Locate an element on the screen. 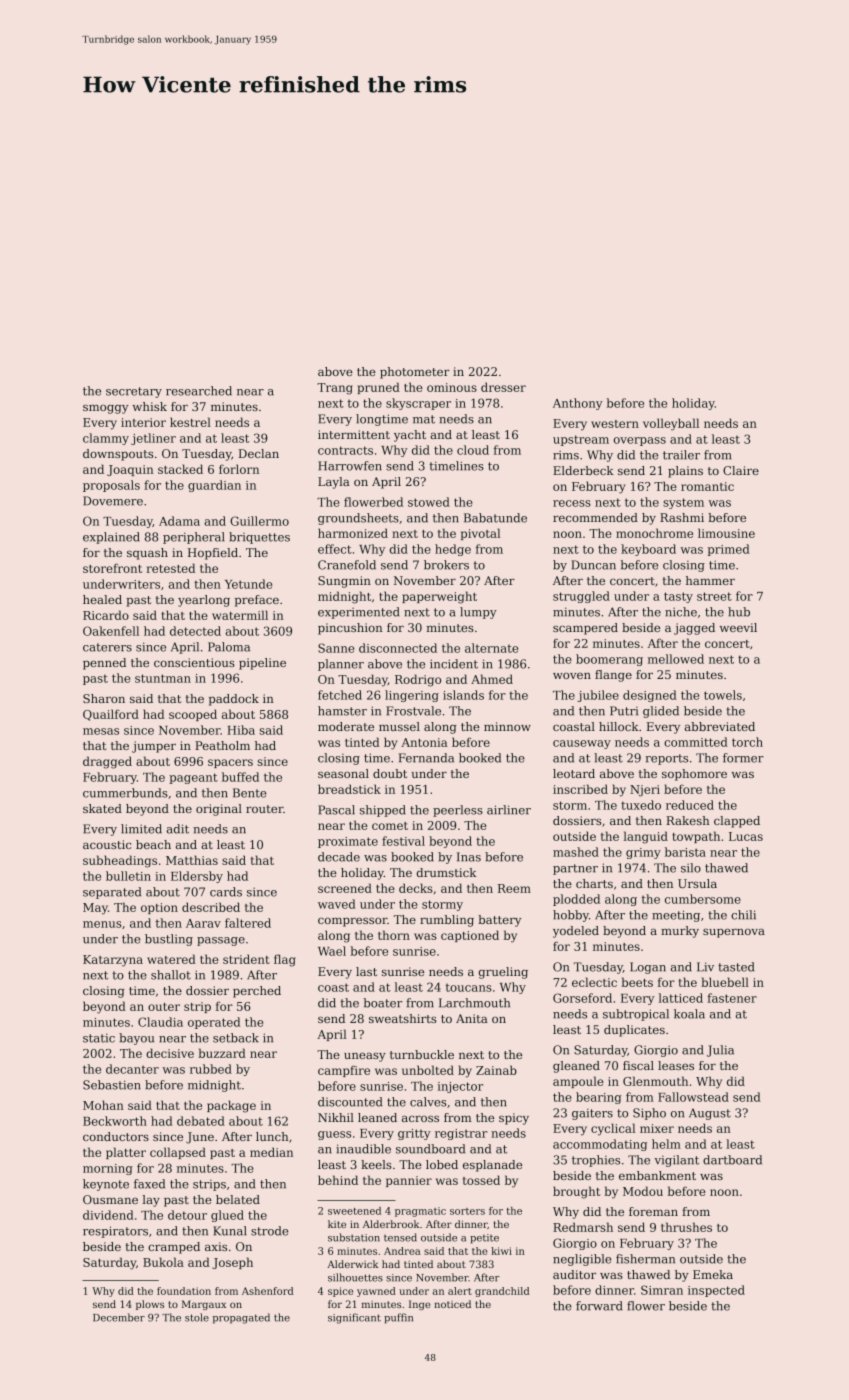 The height and width of the screenshot is (1400, 849). Ursula is located at coordinates (697, 883).
